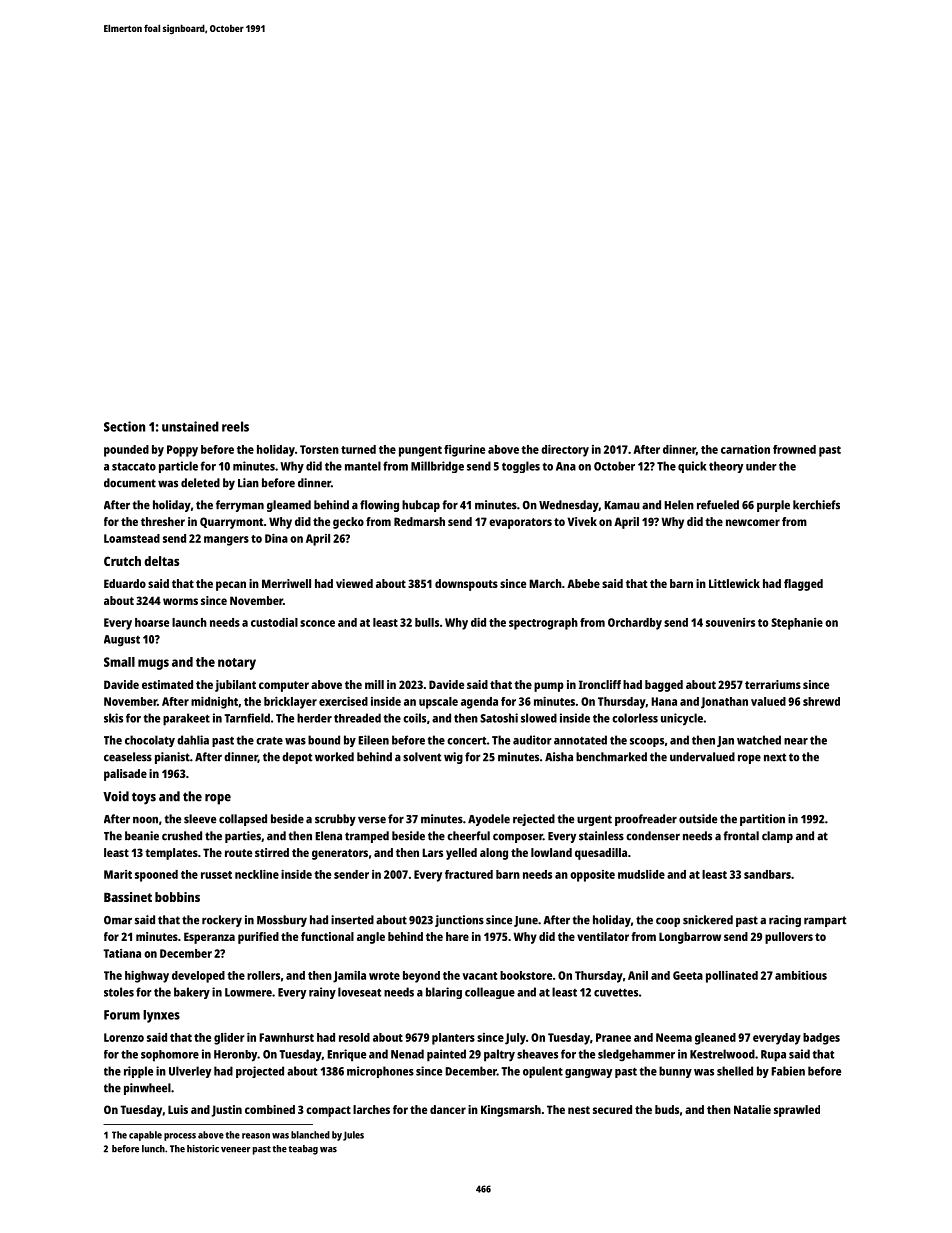 Image resolution: width=952 pixels, height=1233 pixels. What do you see at coordinates (319, 449) in the screenshot?
I see `Torsten` at bounding box center [319, 449].
